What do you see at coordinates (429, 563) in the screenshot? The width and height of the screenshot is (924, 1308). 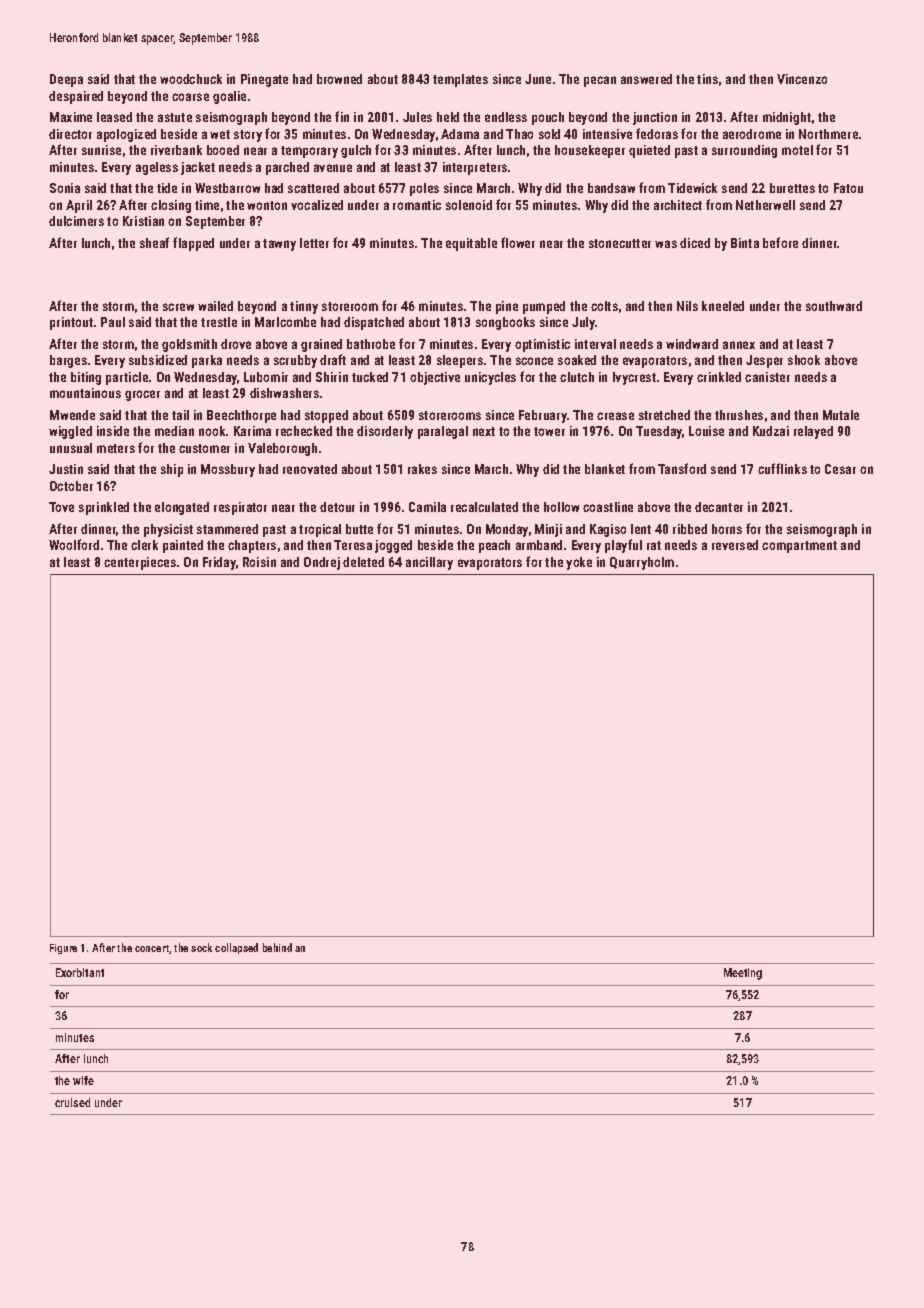 I see `ancillary` at bounding box center [429, 563].
